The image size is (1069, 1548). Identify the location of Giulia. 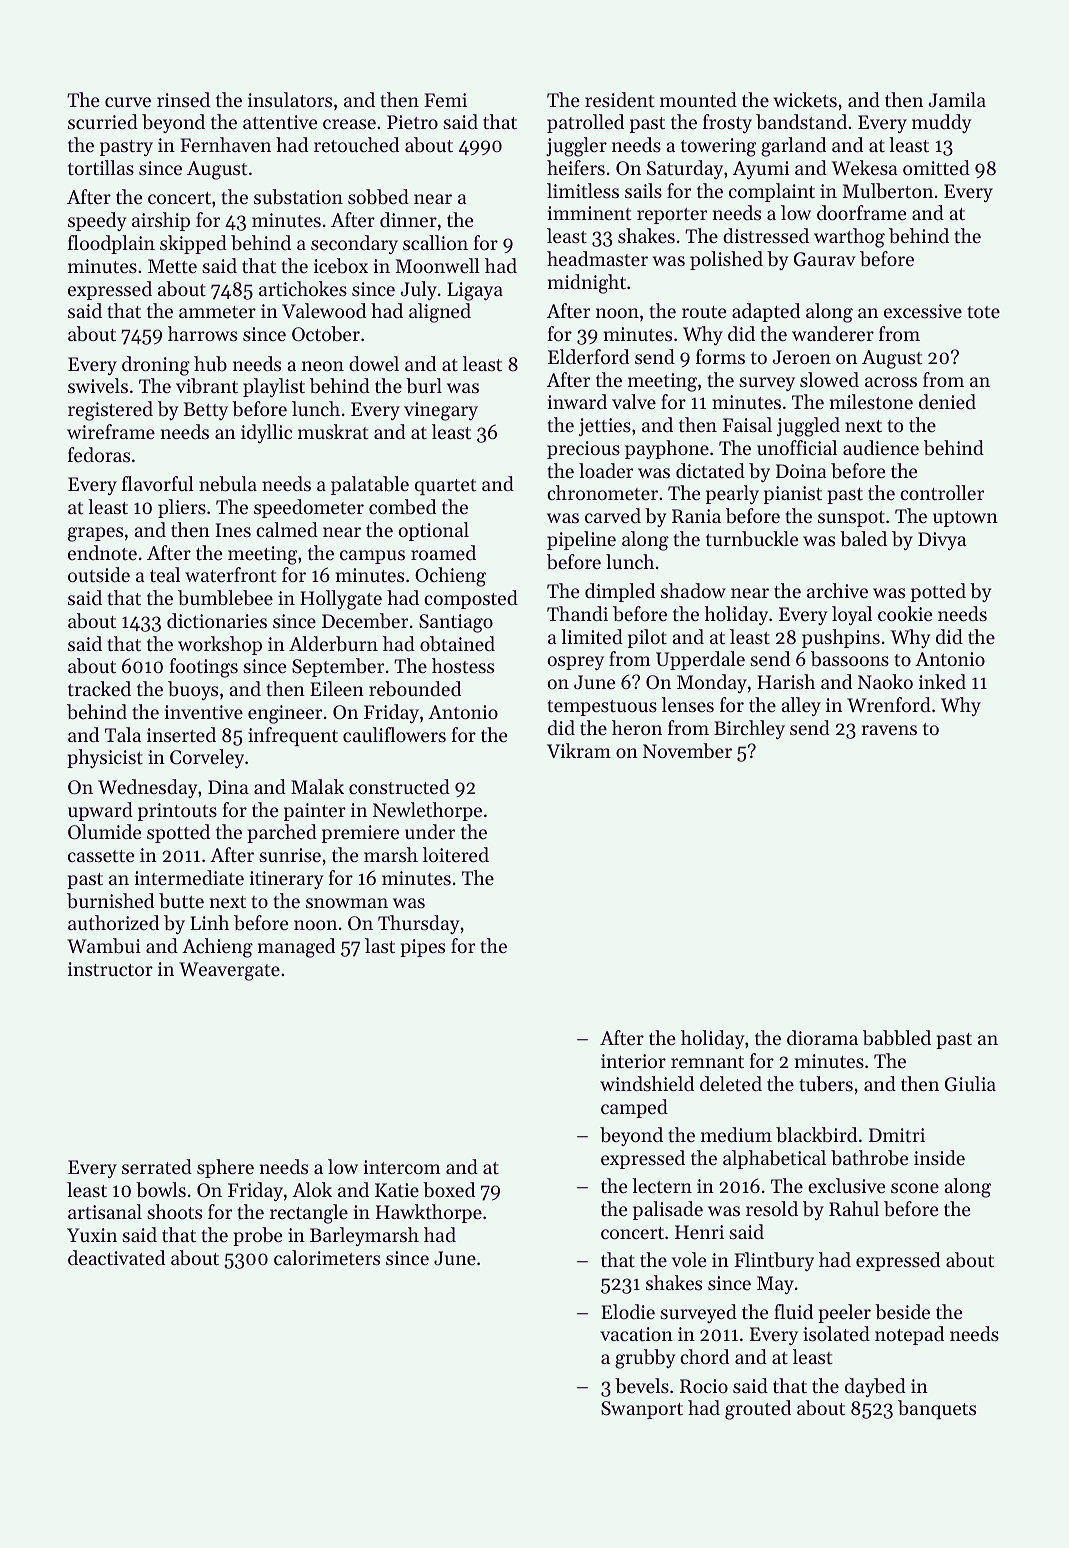
(970, 1084).
